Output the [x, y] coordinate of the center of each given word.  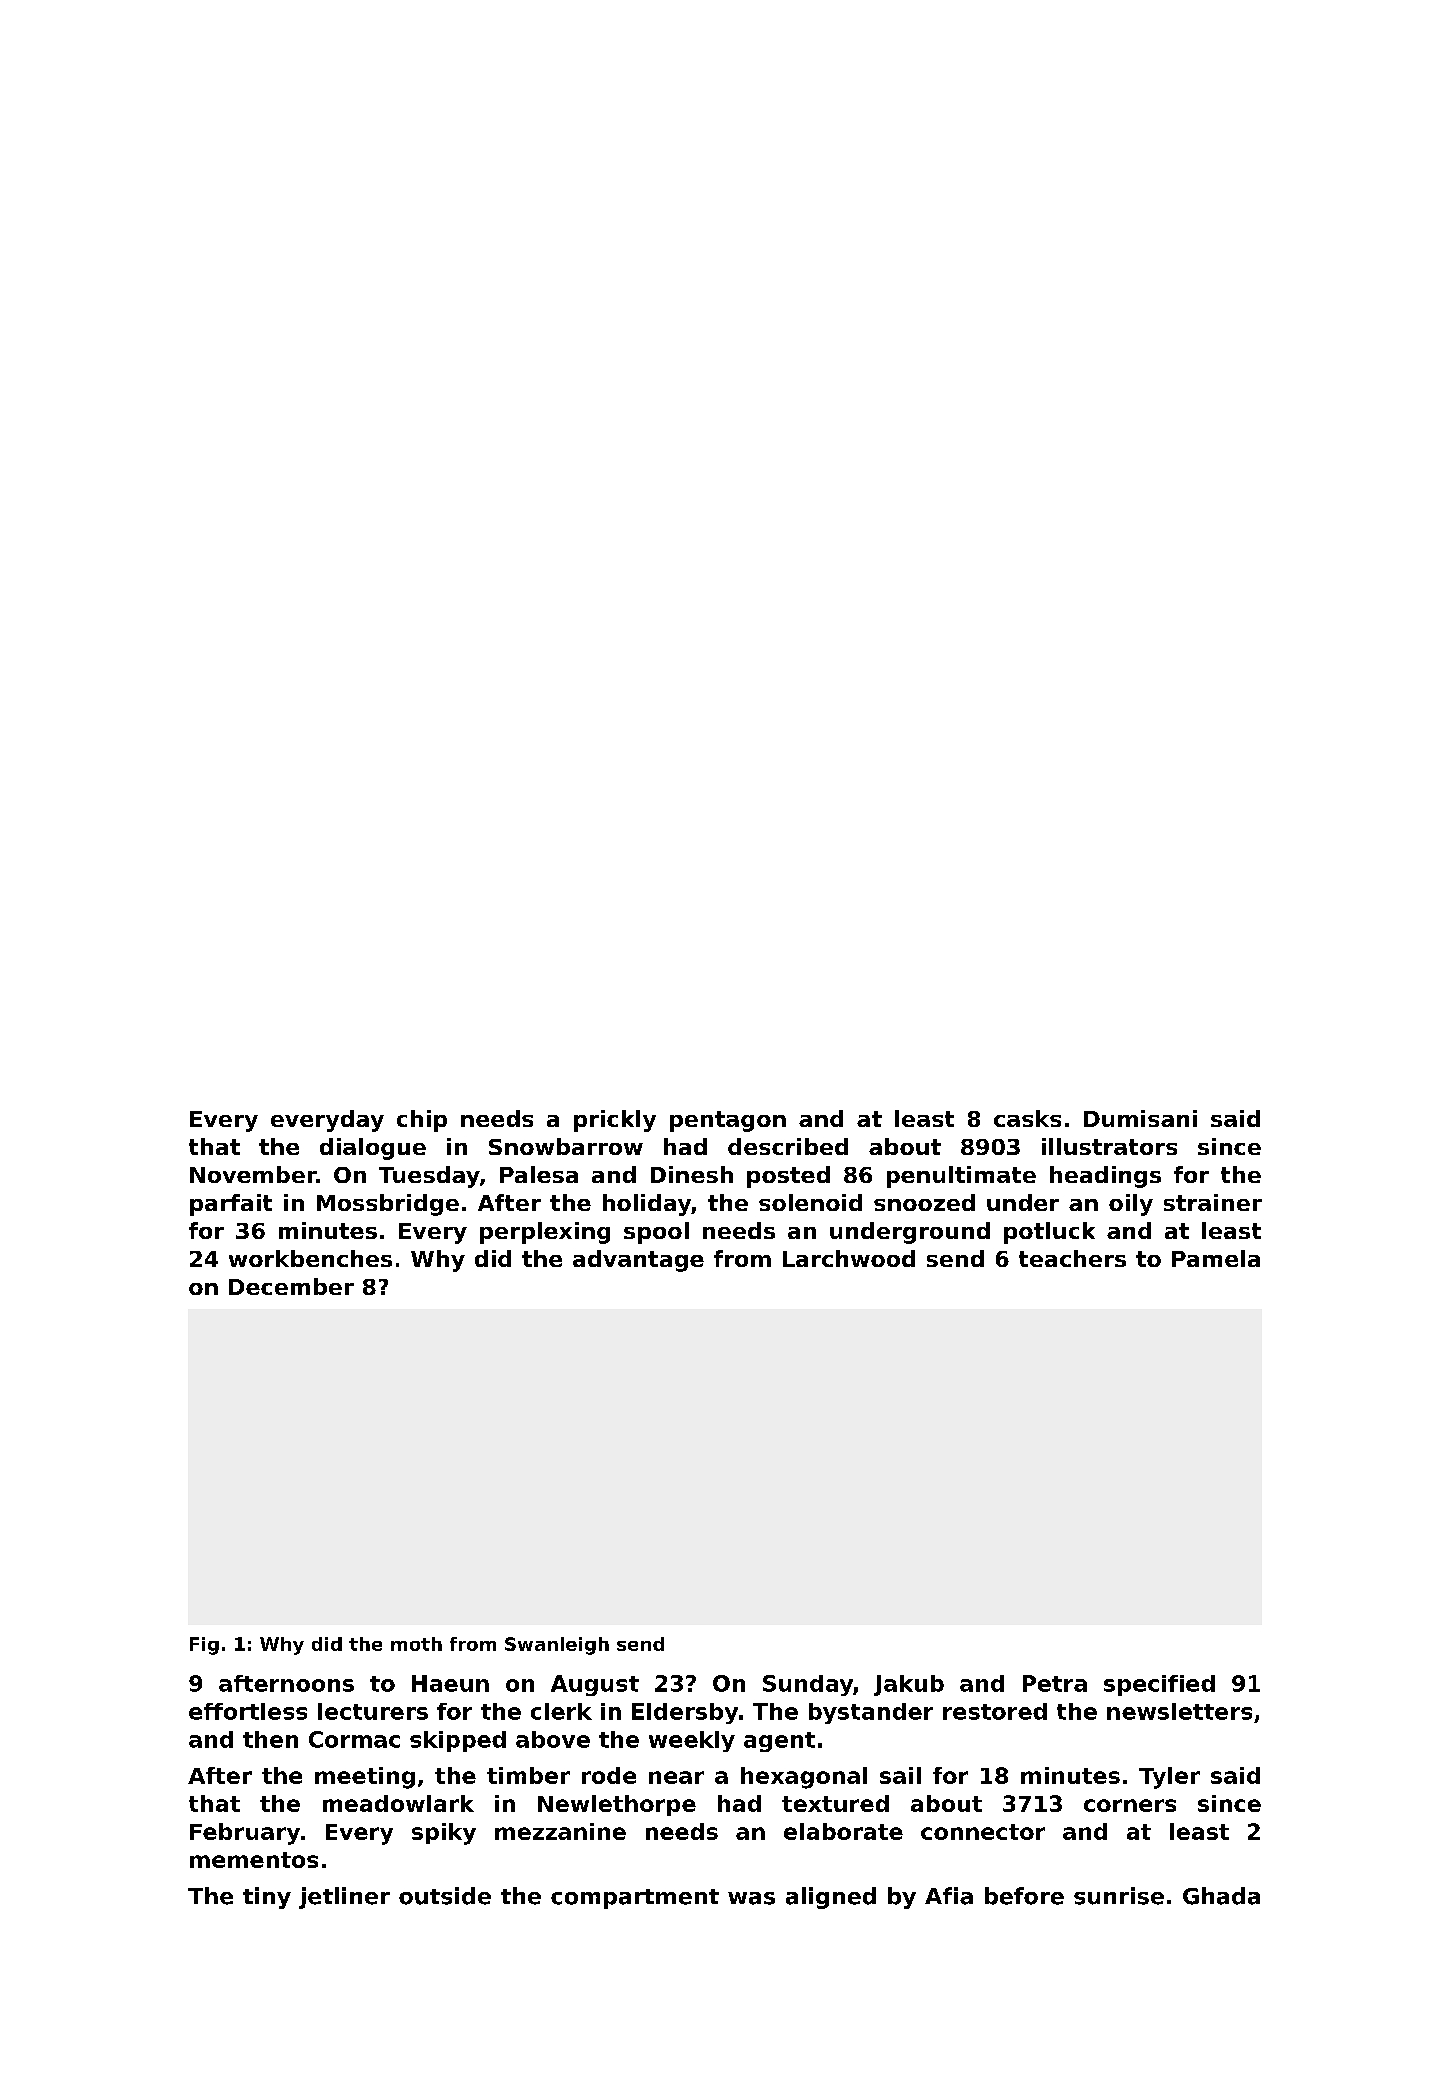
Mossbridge [388, 1205]
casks [1027, 1118]
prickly [615, 1121]
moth [416, 1644]
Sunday [808, 1685]
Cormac [354, 1739]
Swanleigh [557, 1646]
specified [1159, 1685]
